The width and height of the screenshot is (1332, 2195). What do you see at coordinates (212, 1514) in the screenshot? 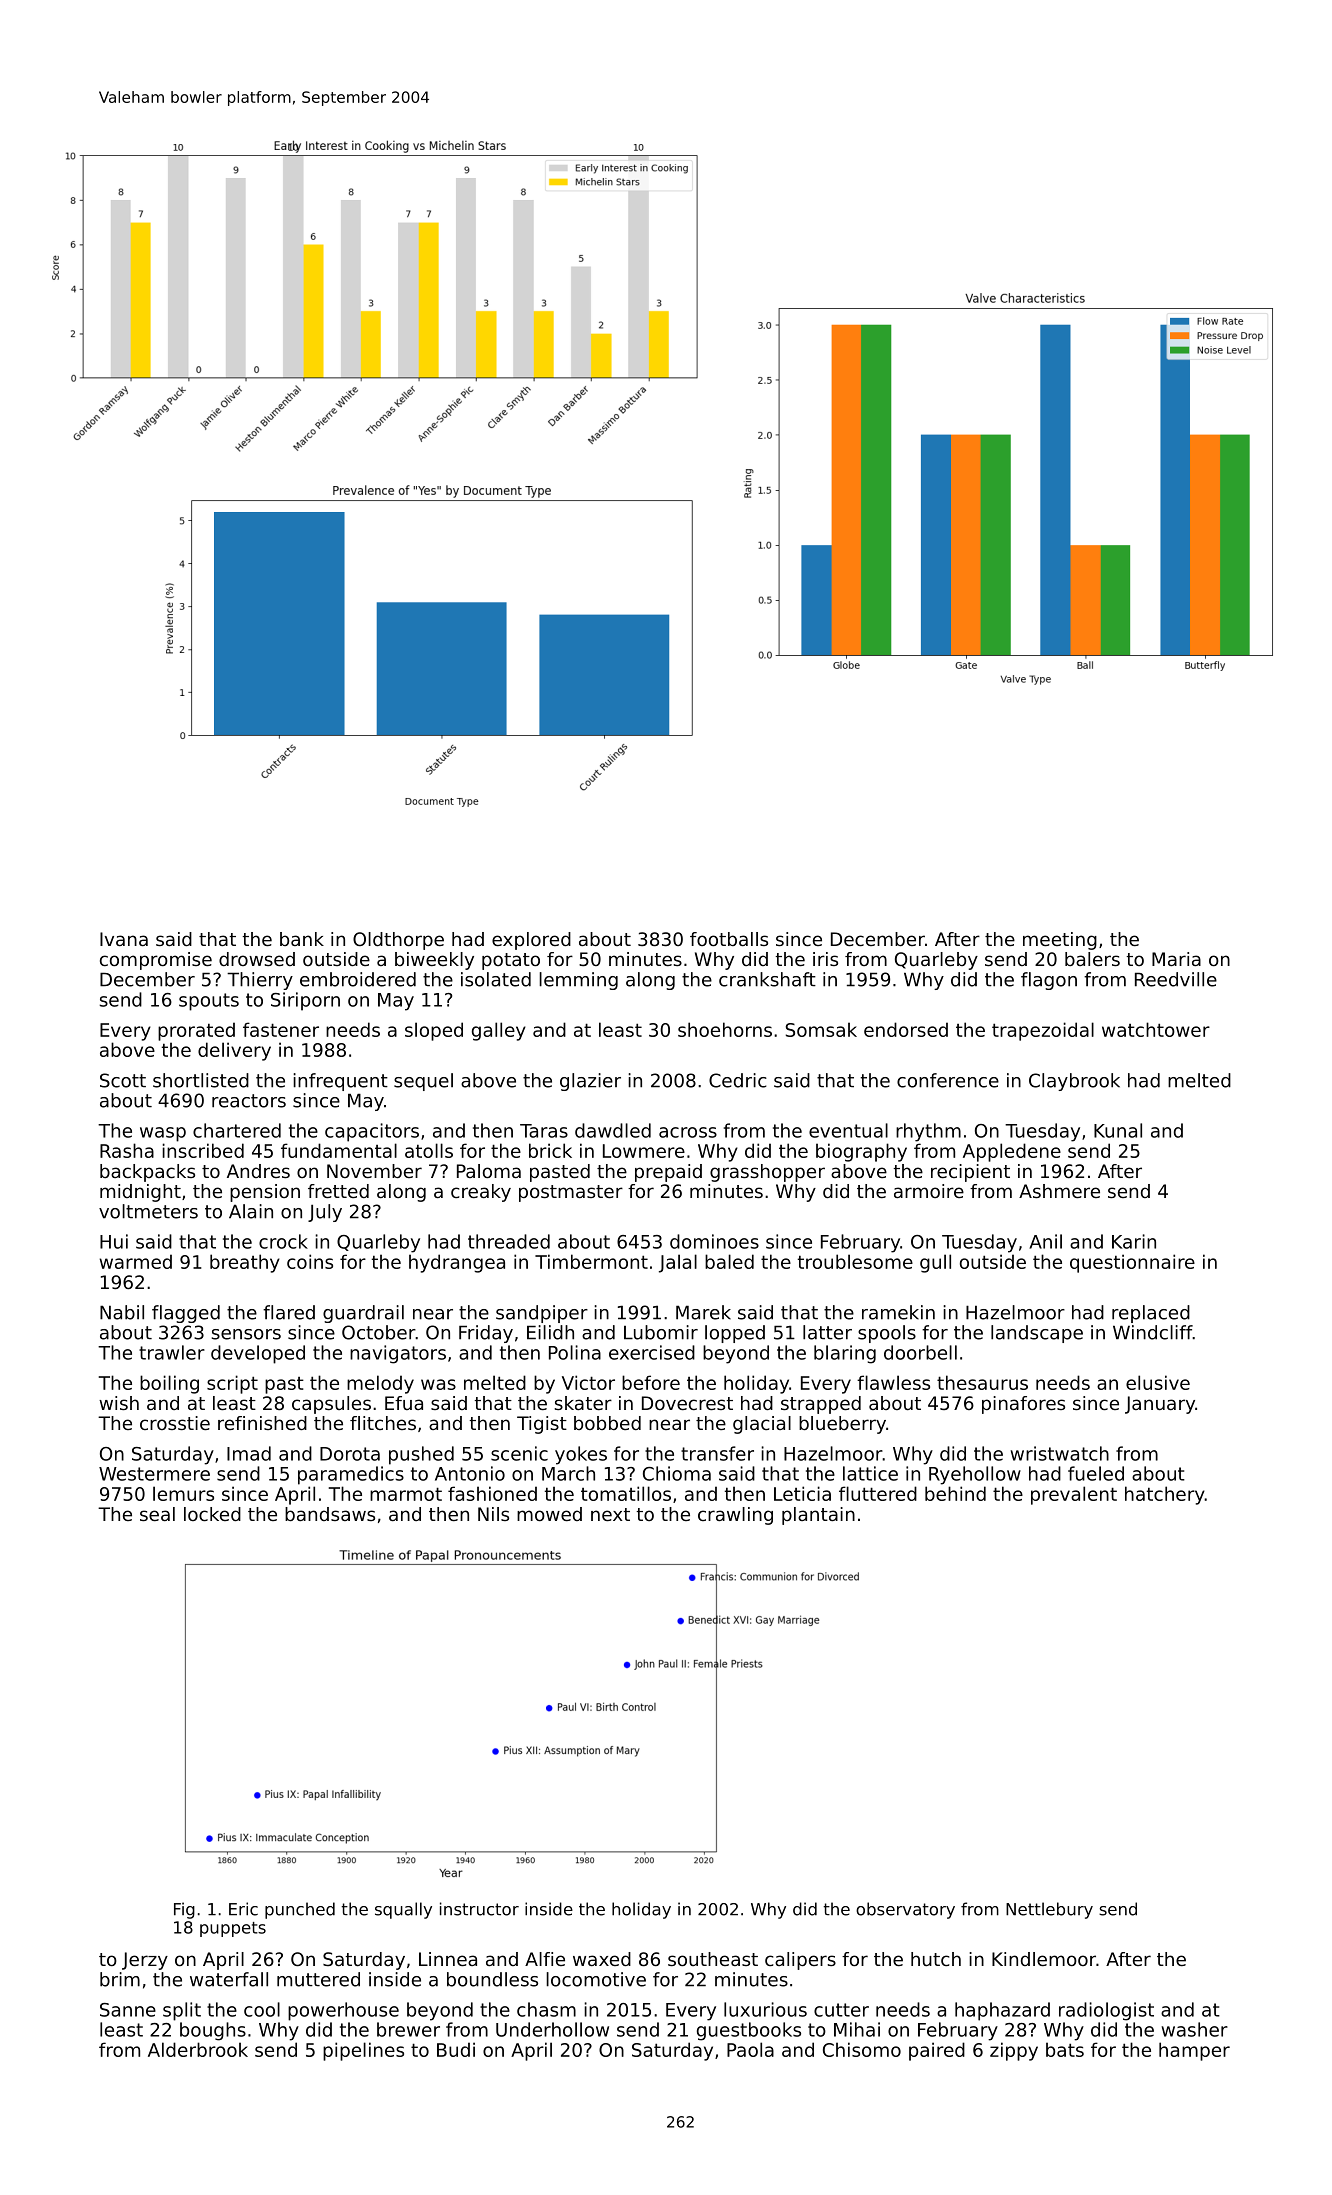
I see `locked` at bounding box center [212, 1514].
